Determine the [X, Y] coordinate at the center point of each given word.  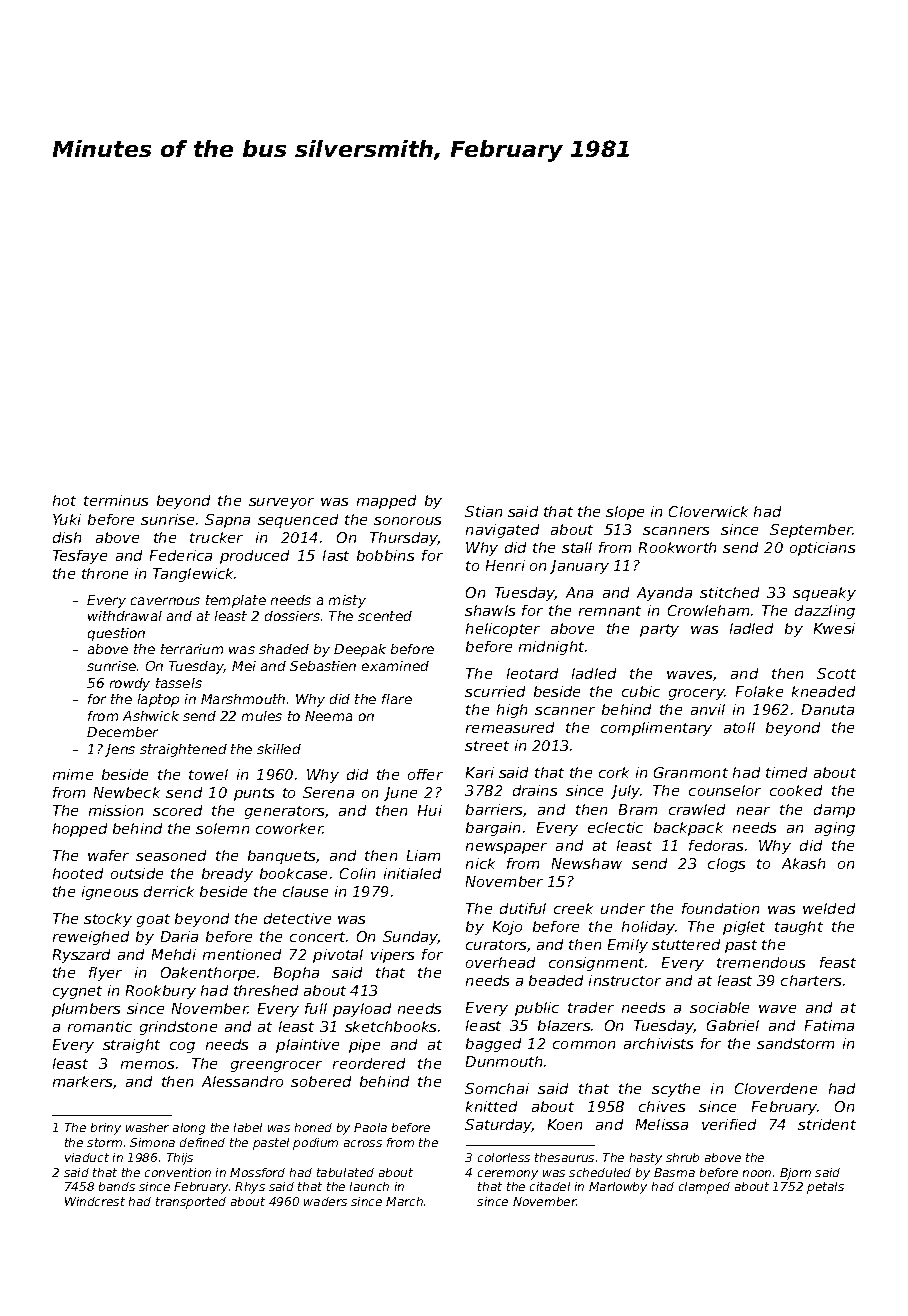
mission [116, 810]
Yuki [67, 519]
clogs [726, 865]
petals [825, 1188]
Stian [483, 511]
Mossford [257, 1172]
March [404, 1201]
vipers [392, 956]
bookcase [293, 873]
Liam [423, 855]
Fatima [829, 1025]
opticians [822, 549]
